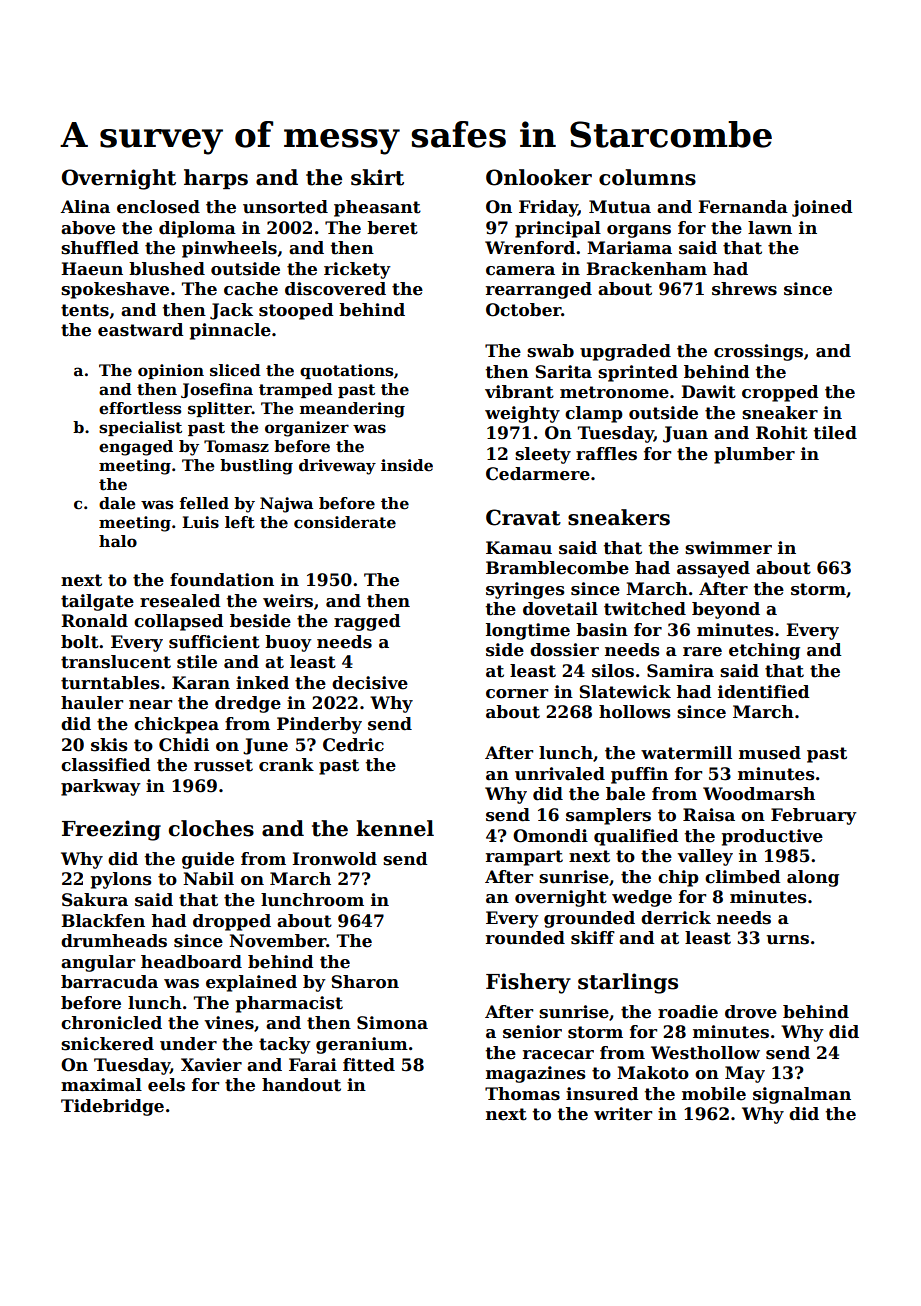 The height and width of the screenshot is (1306, 921). What do you see at coordinates (522, 1094) in the screenshot?
I see `Thomas` at bounding box center [522, 1094].
